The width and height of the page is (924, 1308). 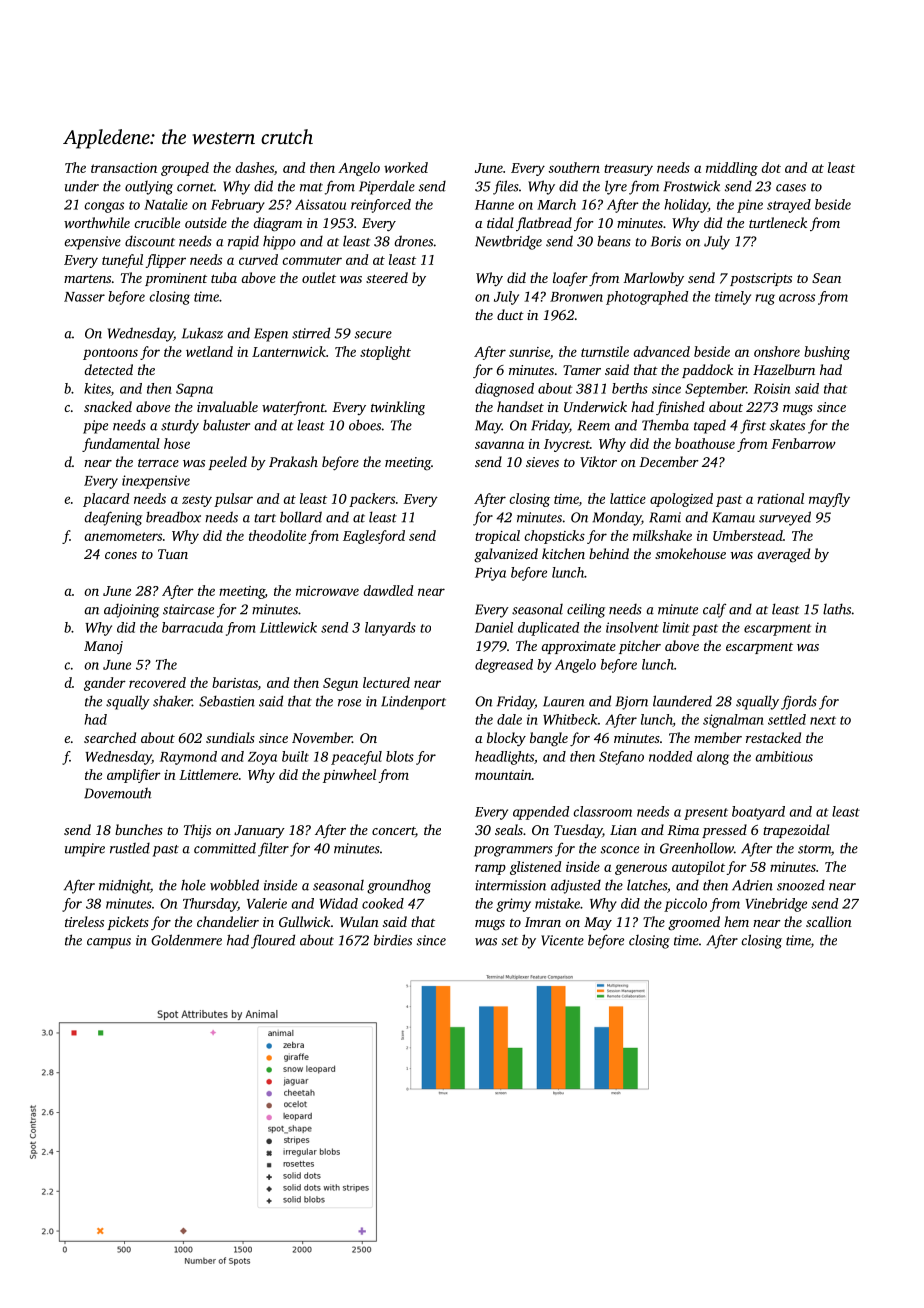 What do you see at coordinates (564, 701) in the page?
I see `Lauren` at bounding box center [564, 701].
